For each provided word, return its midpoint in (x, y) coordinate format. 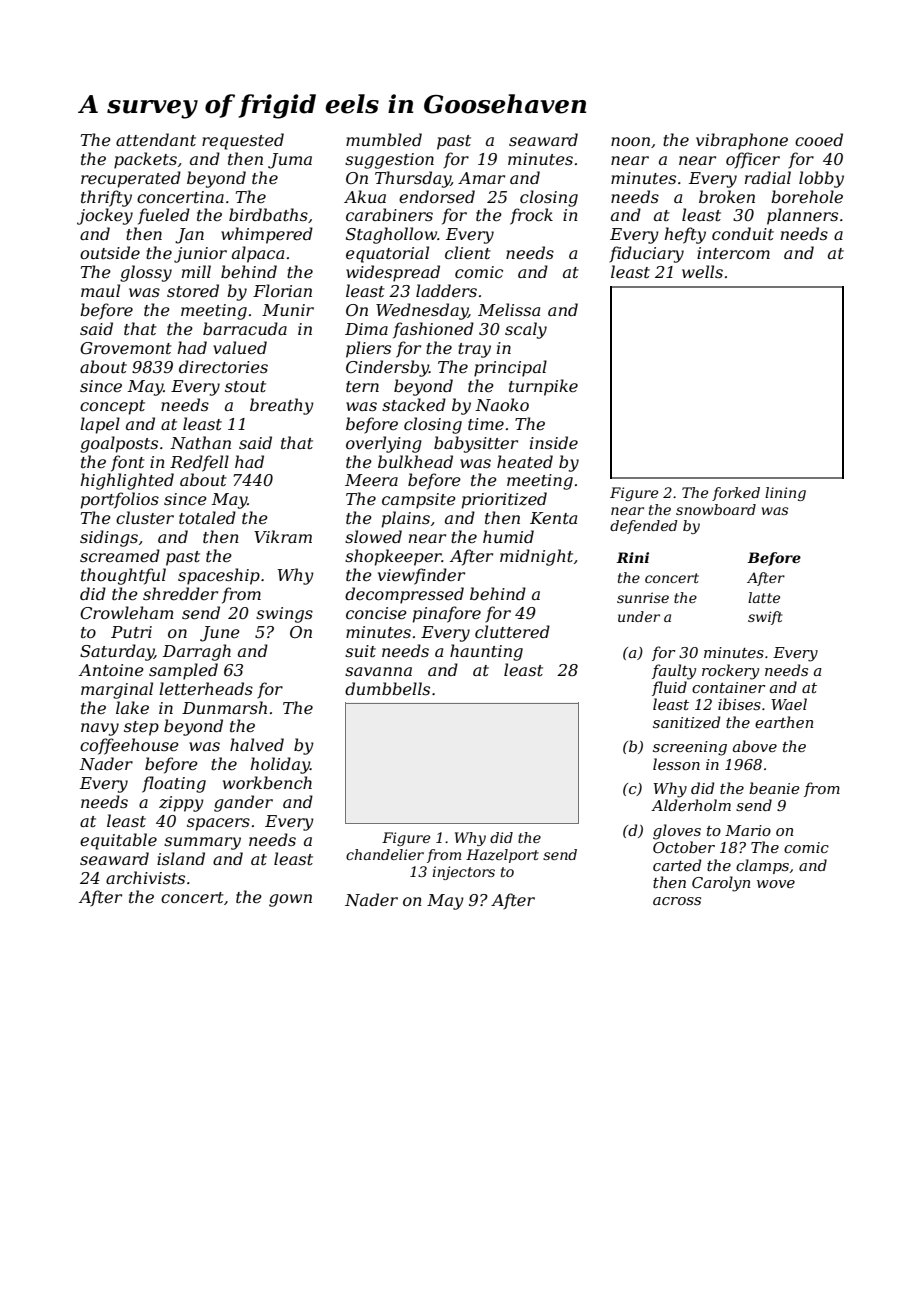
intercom (733, 253)
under (639, 616)
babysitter (476, 444)
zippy (181, 804)
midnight (536, 557)
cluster (145, 517)
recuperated (131, 179)
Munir (288, 310)
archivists (145, 877)
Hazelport (502, 856)
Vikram (283, 536)
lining (785, 494)
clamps (762, 866)
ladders (446, 290)
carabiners (389, 214)
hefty (685, 235)
